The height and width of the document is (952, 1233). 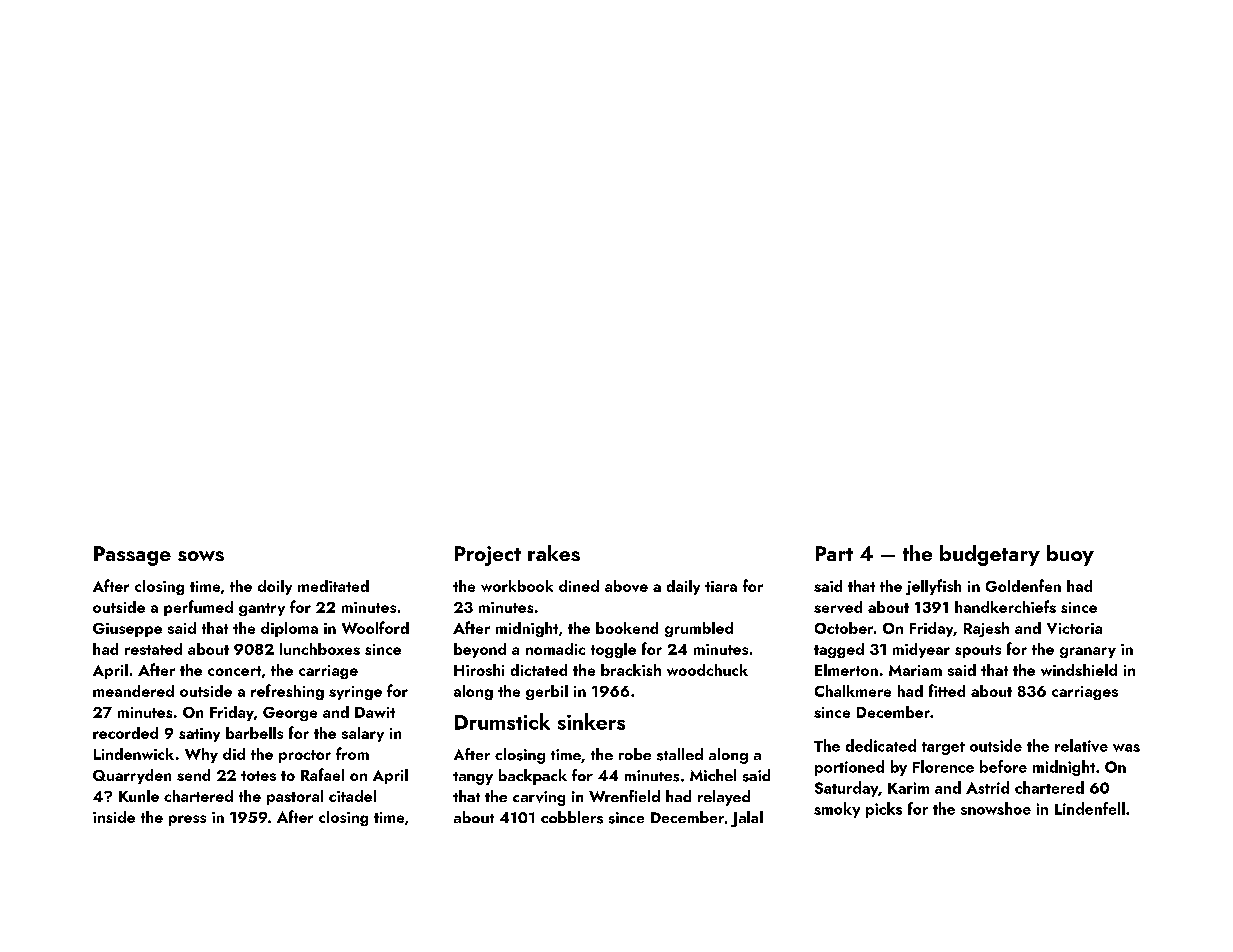 What do you see at coordinates (127, 630) in the document?
I see `Giuseppe` at bounding box center [127, 630].
